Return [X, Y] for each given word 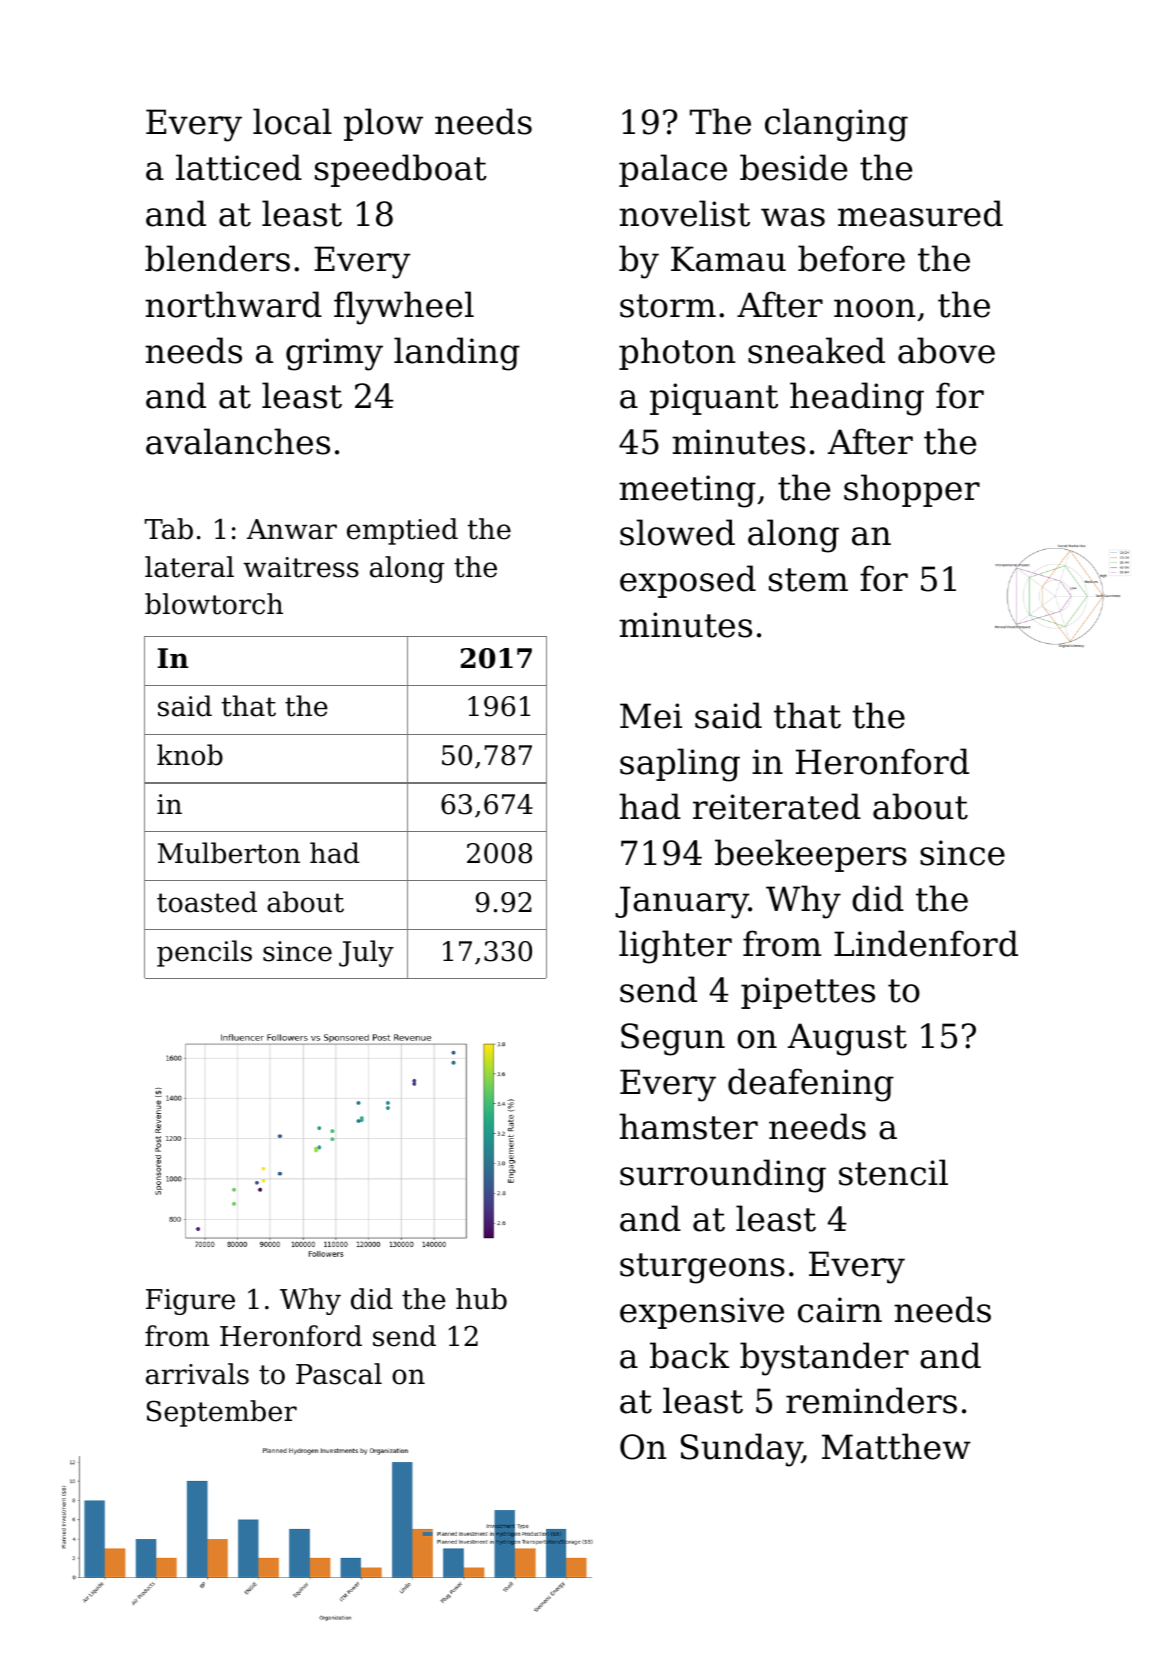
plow [383, 124]
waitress [301, 567]
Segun [673, 1039]
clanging [836, 125]
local [292, 121]
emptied [402, 531]
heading [857, 399]
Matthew [896, 1446]
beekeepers [811, 855]
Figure [190, 1302]
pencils [204, 953]
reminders [871, 1400]
